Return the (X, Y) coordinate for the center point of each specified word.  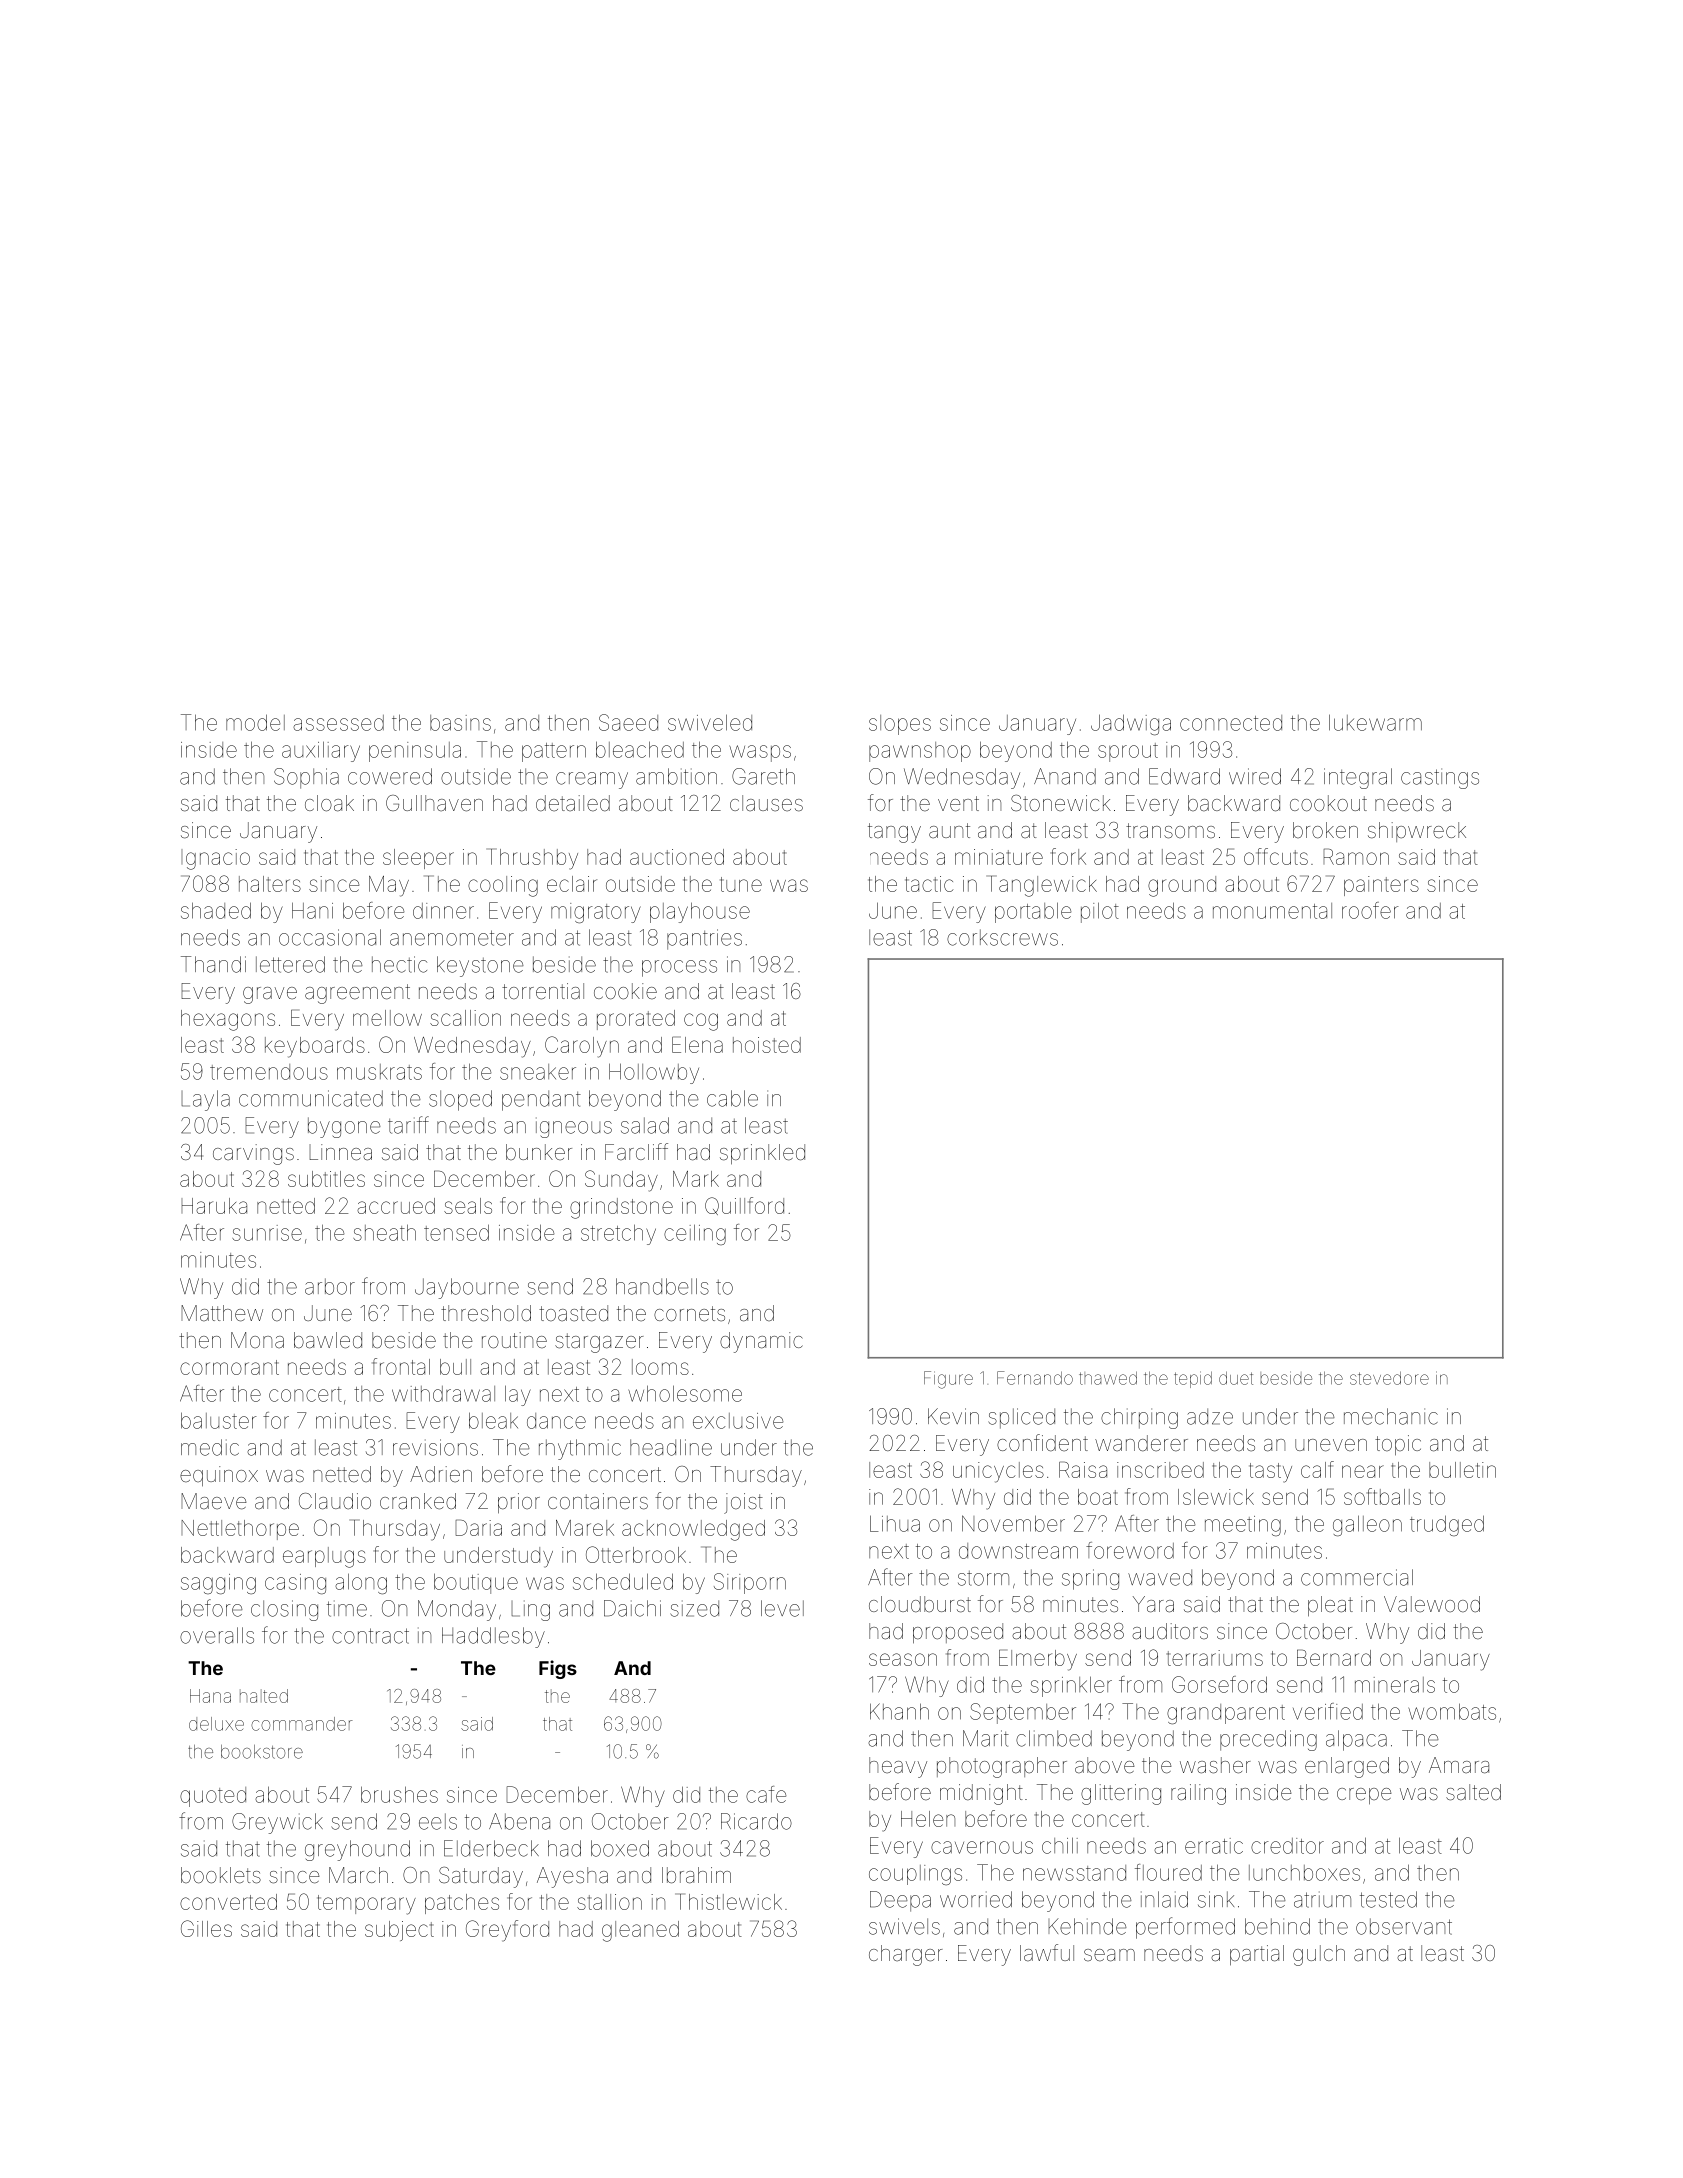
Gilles (206, 1928)
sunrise (267, 1233)
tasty (1270, 1473)
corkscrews (1002, 937)
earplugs (324, 1557)
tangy (894, 833)
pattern (554, 752)
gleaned (640, 1931)
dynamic (761, 1342)
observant (1404, 1926)
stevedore (1389, 1378)
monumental (1272, 911)
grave (270, 995)
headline (671, 1447)
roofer (1370, 910)
